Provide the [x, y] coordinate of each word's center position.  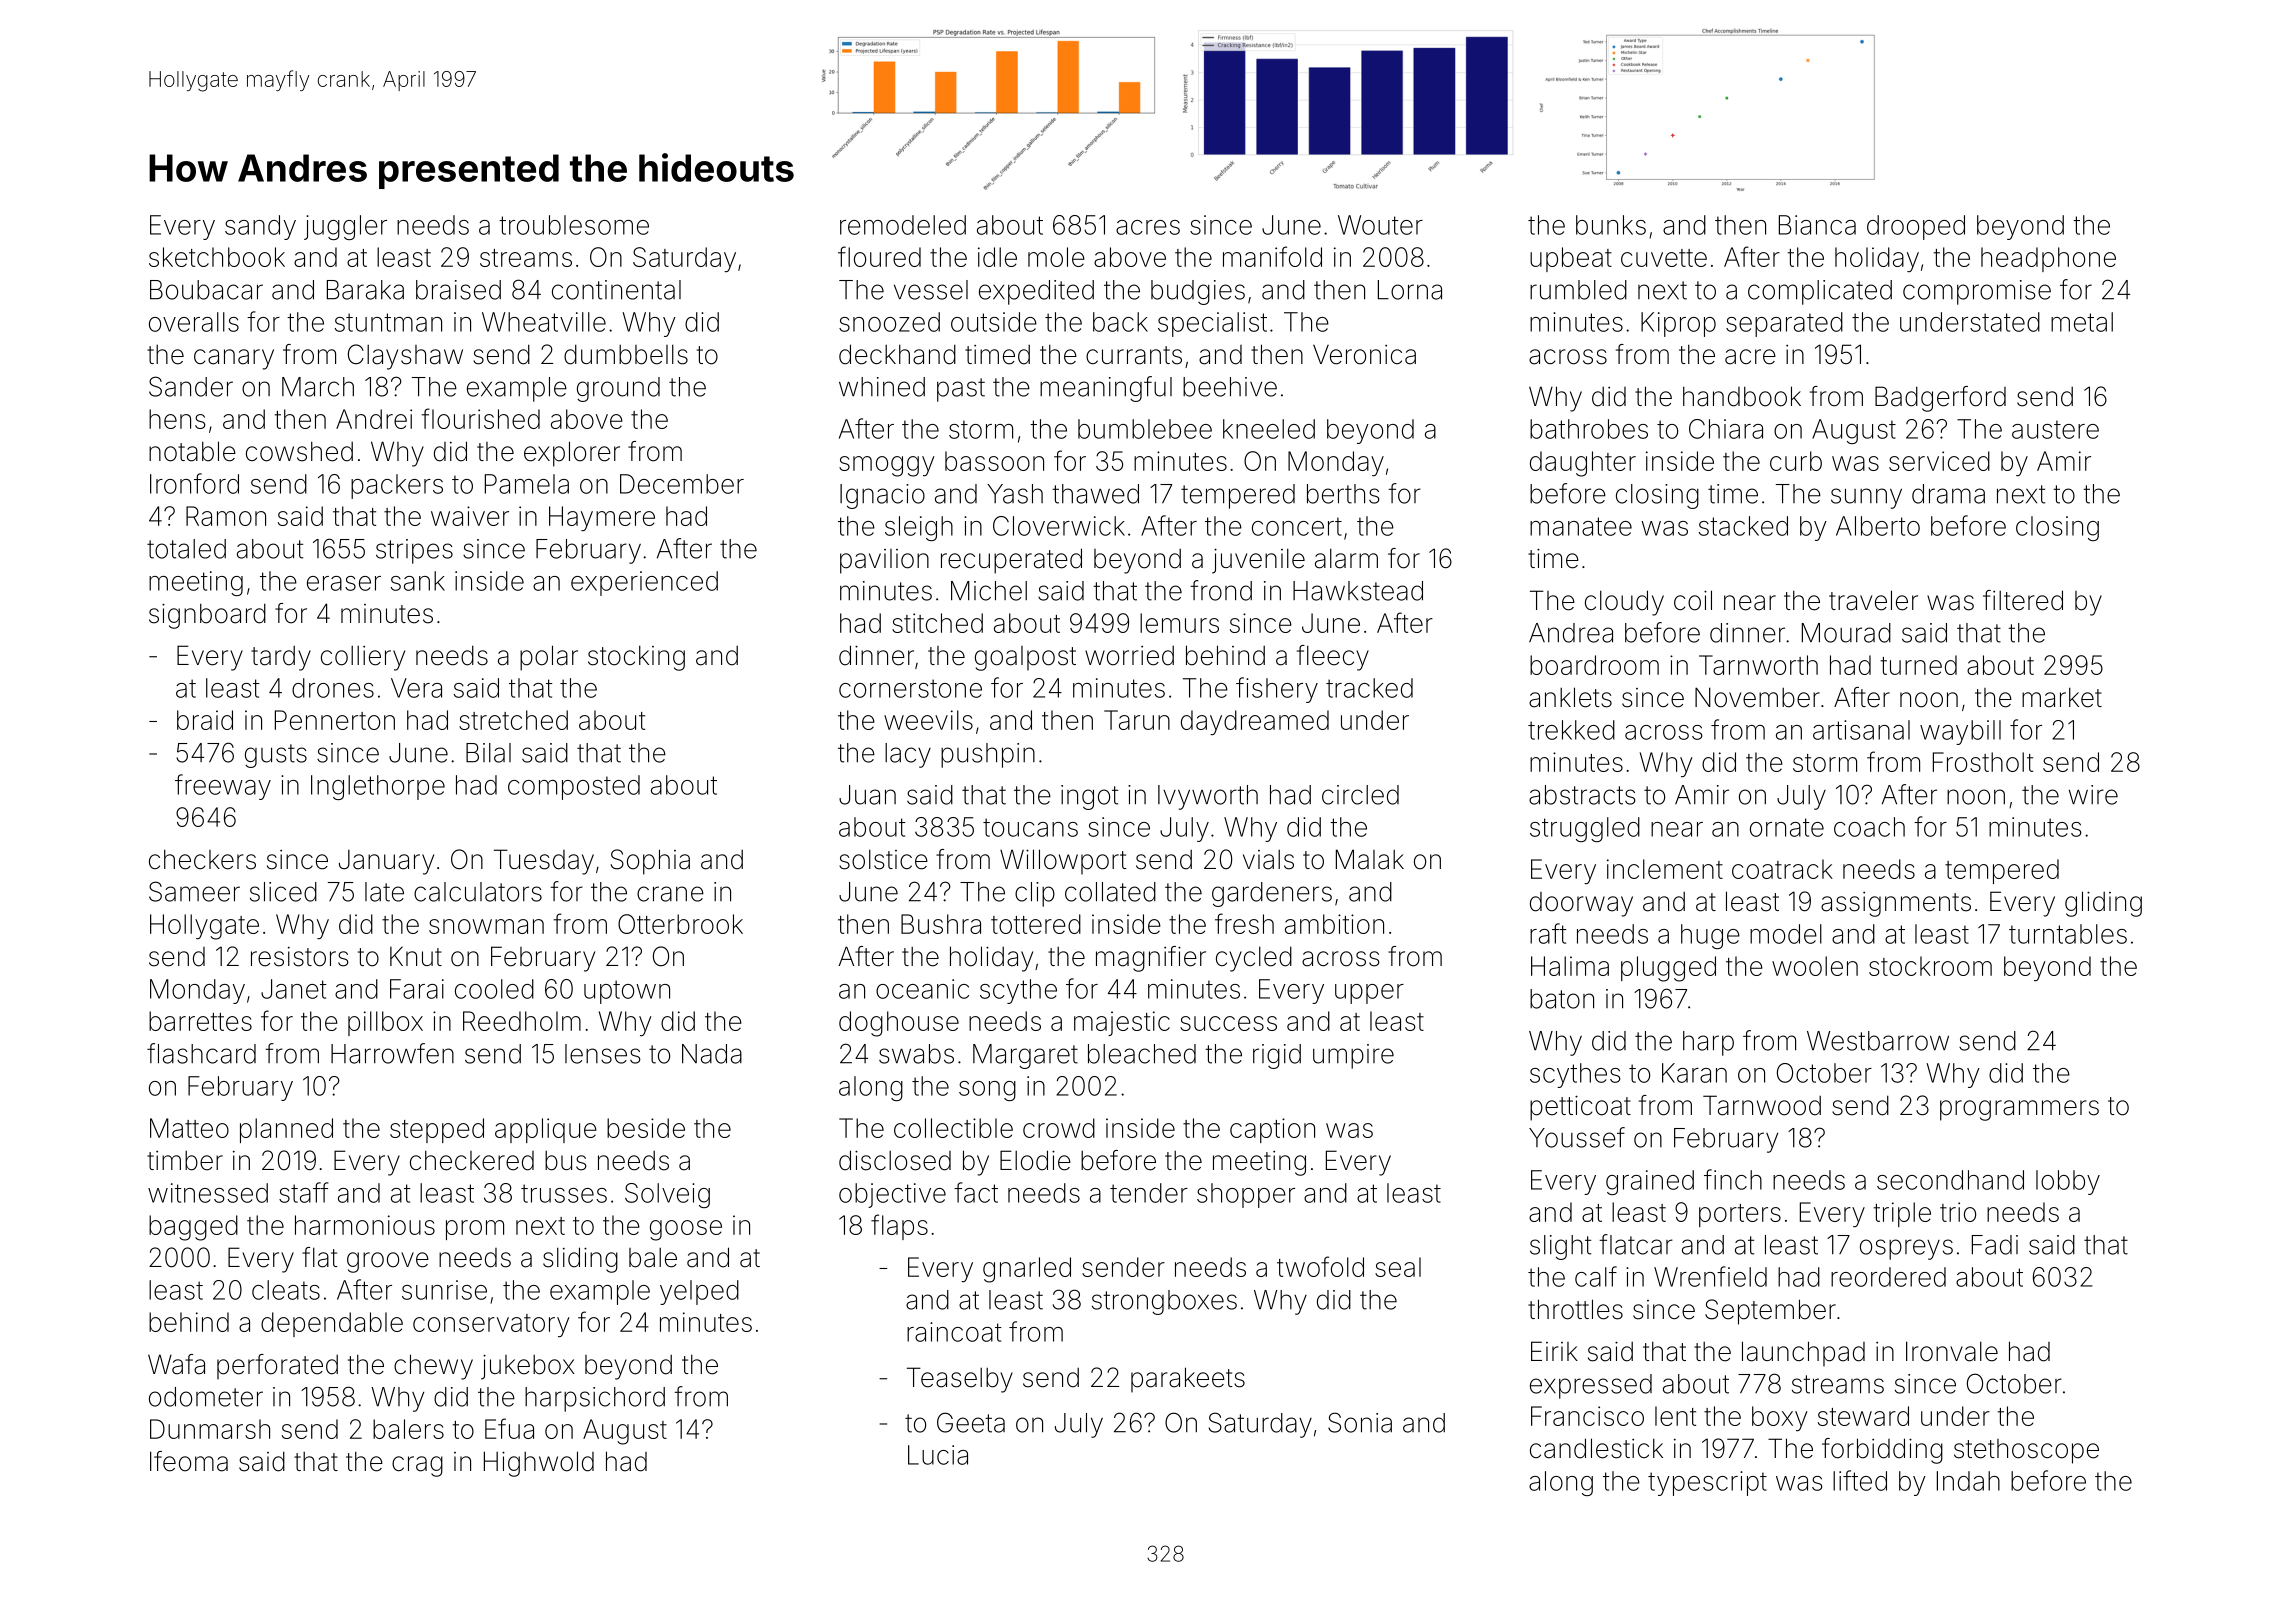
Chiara [1726, 429]
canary [234, 359]
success [1228, 1023]
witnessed [208, 1193]
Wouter [1380, 225]
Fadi [1995, 1245]
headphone [2048, 259]
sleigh [919, 528]
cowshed [299, 451]
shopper [1246, 1195]
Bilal [488, 753]
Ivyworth [1208, 797]
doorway [1581, 904]
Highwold [539, 1464]
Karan [1694, 1073]
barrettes [200, 1021]
